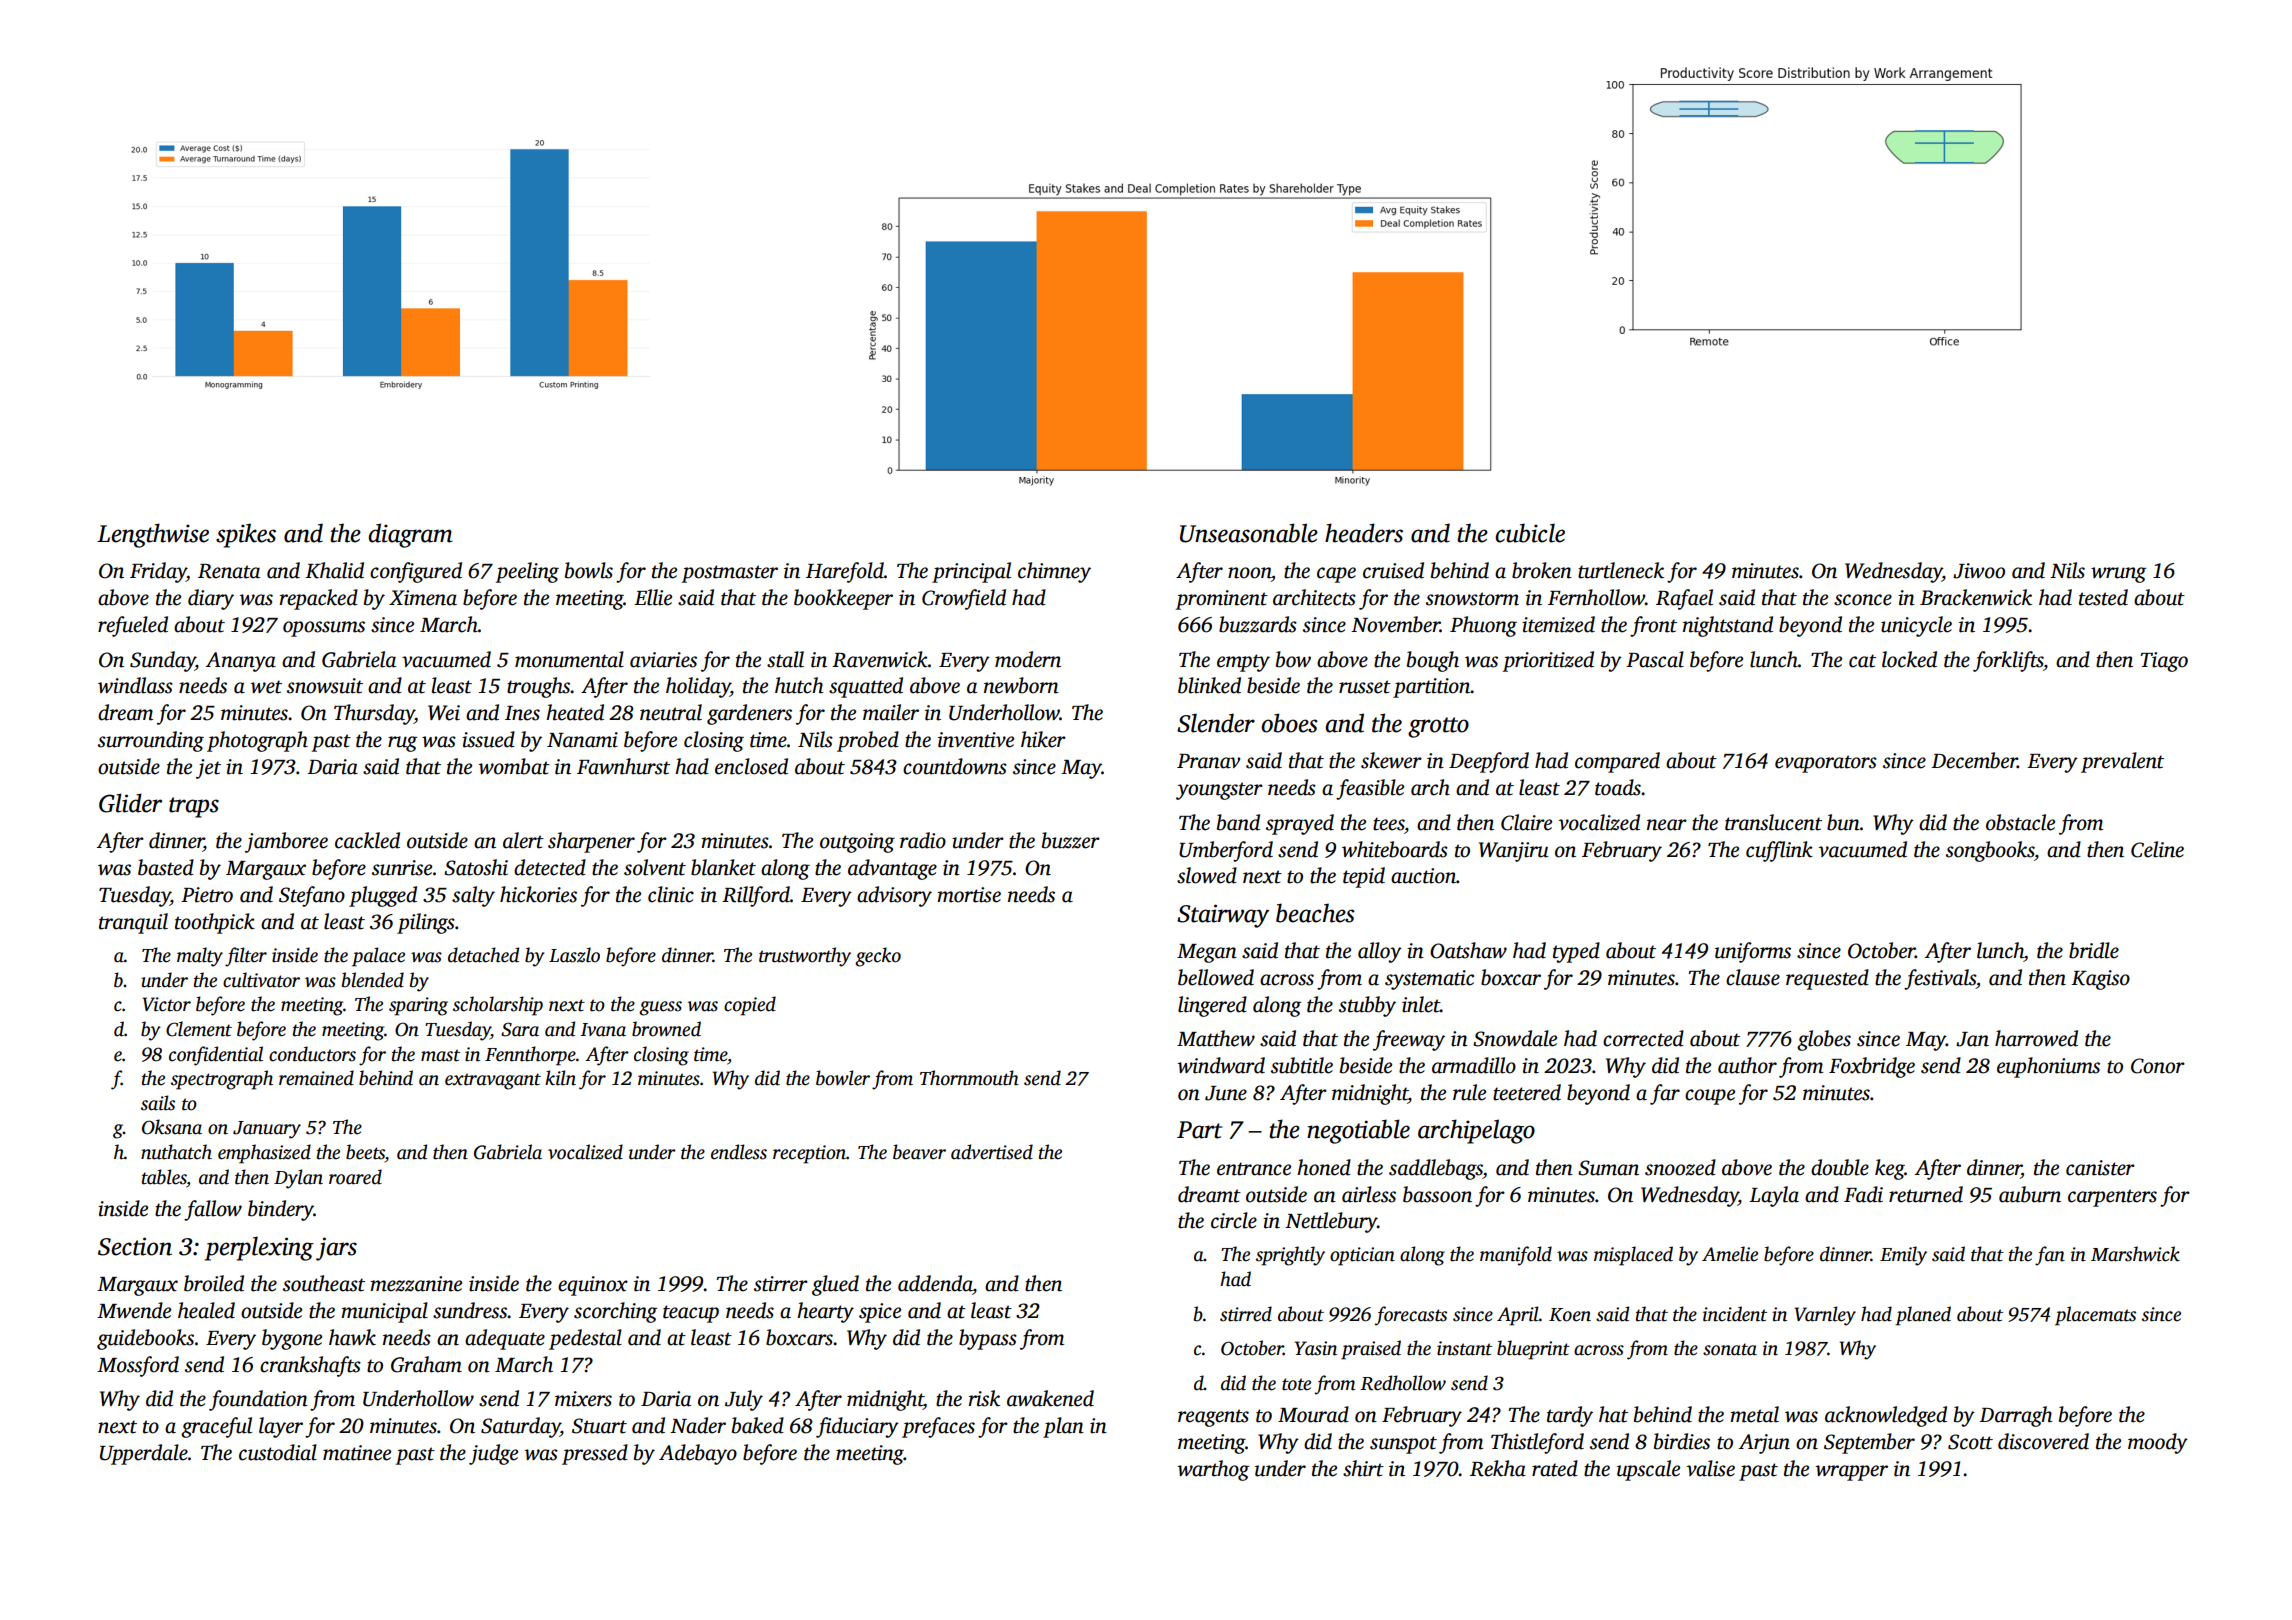 This image has width=2292, height=1620. Describe the element at coordinates (164, 1177) in the image. I see `tables` at that location.
